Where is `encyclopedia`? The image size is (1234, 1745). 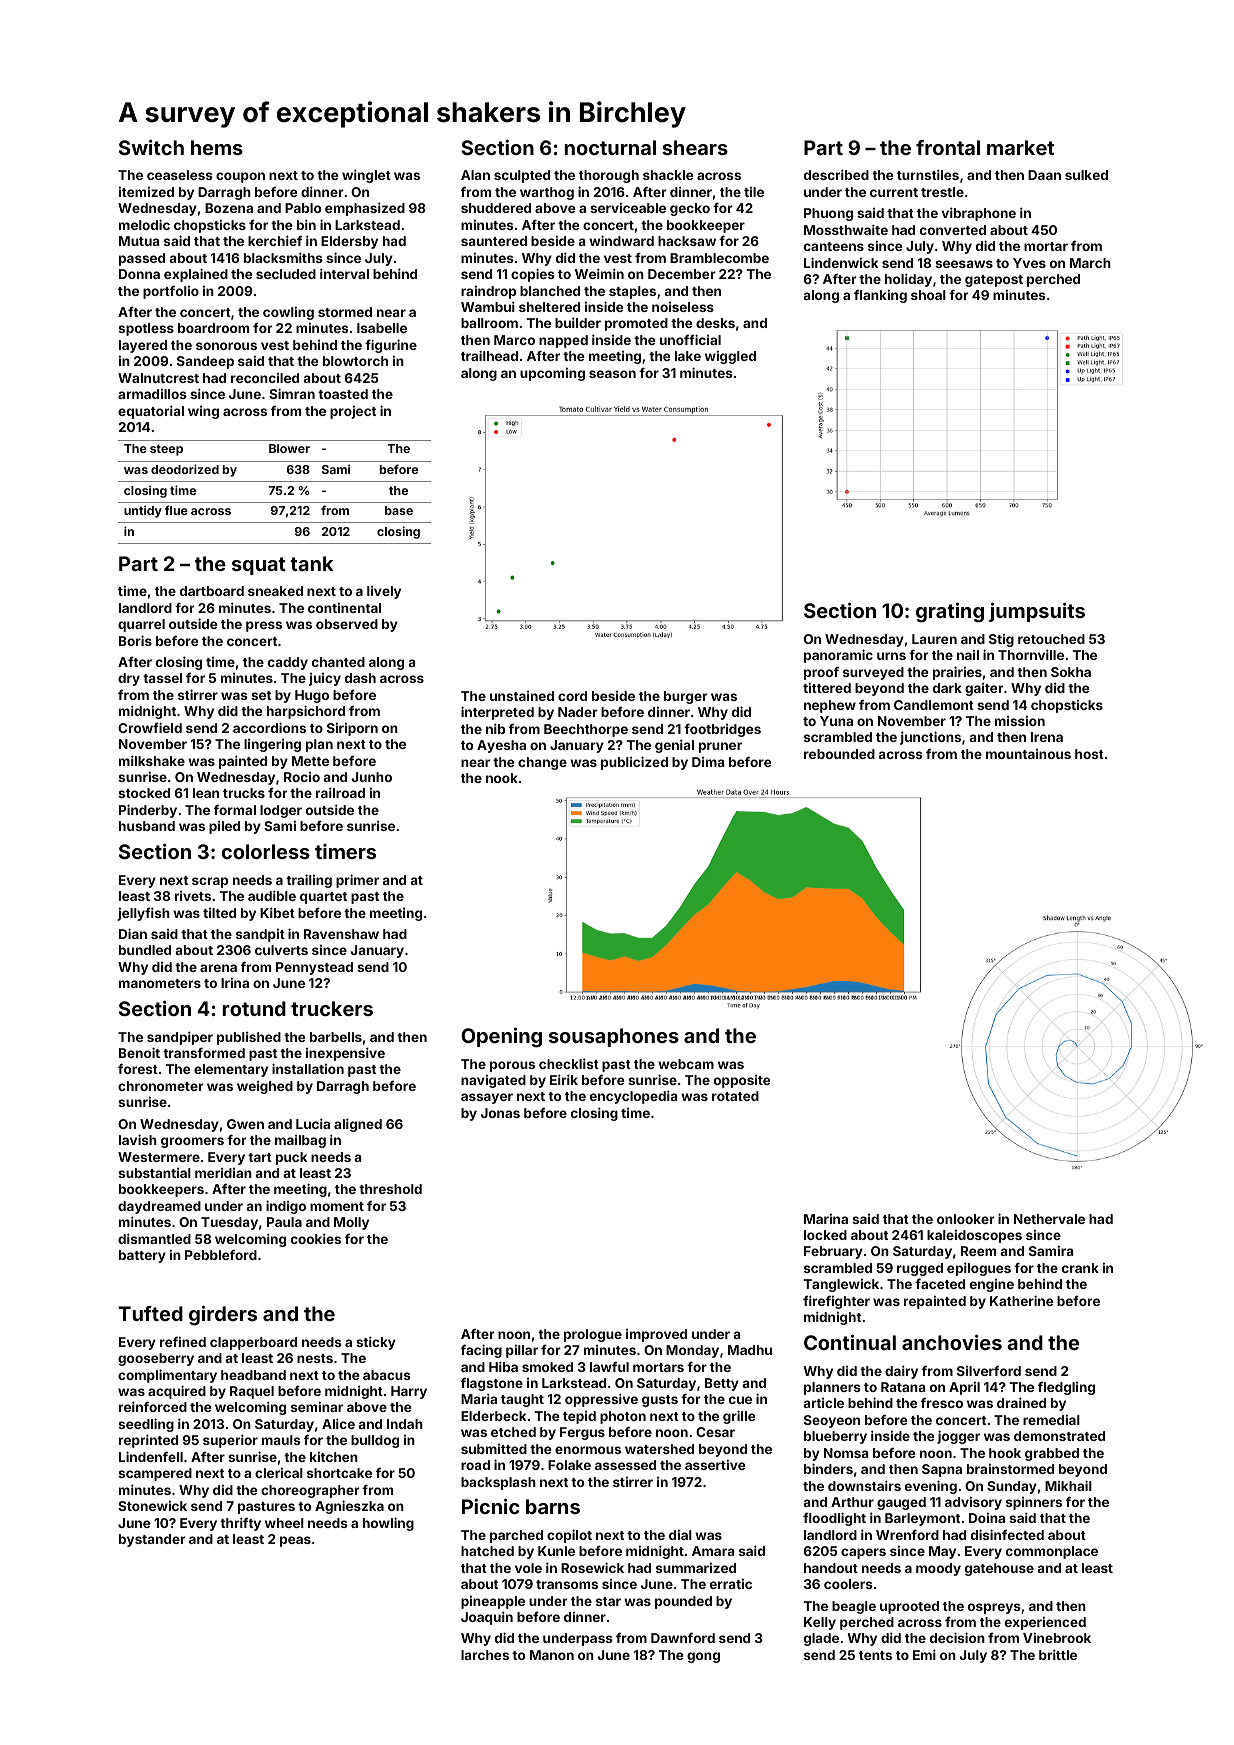
encyclopedia is located at coordinates (633, 1097).
